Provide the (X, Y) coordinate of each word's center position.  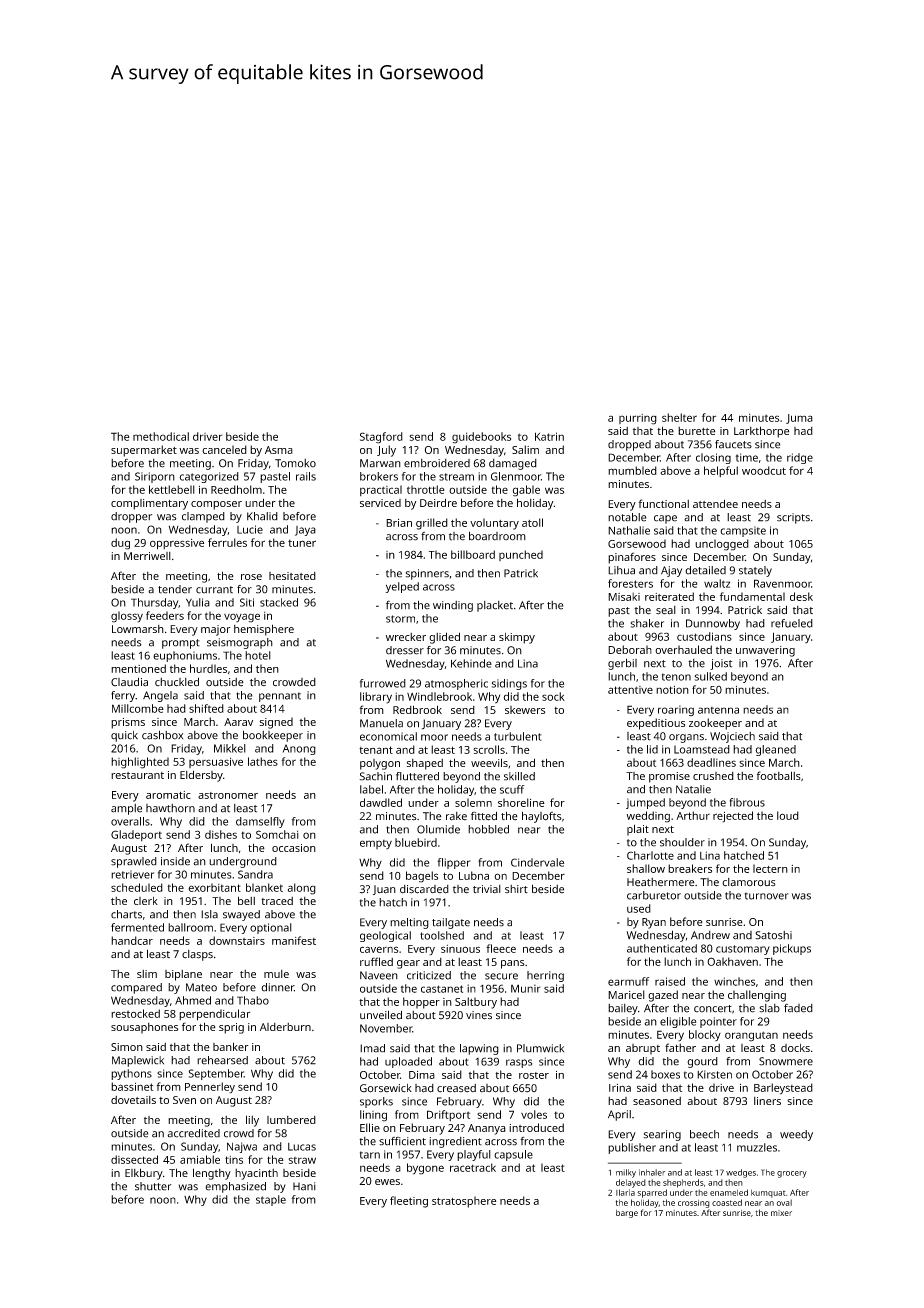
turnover (767, 896)
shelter (679, 417)
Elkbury (144, 1174)
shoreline (521, 802)
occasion (294, 848)
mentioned (138, 668)
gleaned (775, 750)
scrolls (489, 749)
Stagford (381, 438)
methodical (161, 436)
